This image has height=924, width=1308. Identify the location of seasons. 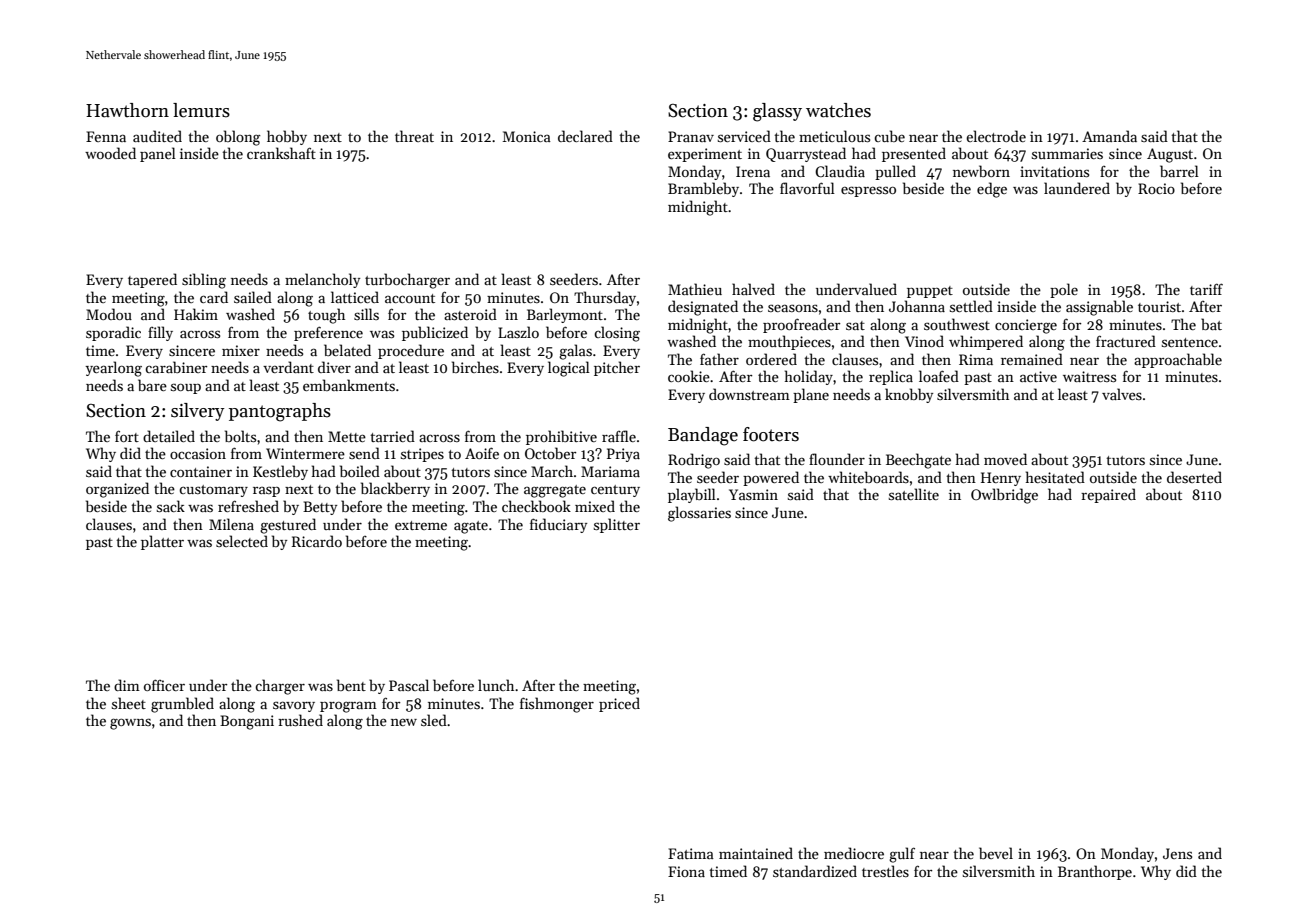
(793, 308).
